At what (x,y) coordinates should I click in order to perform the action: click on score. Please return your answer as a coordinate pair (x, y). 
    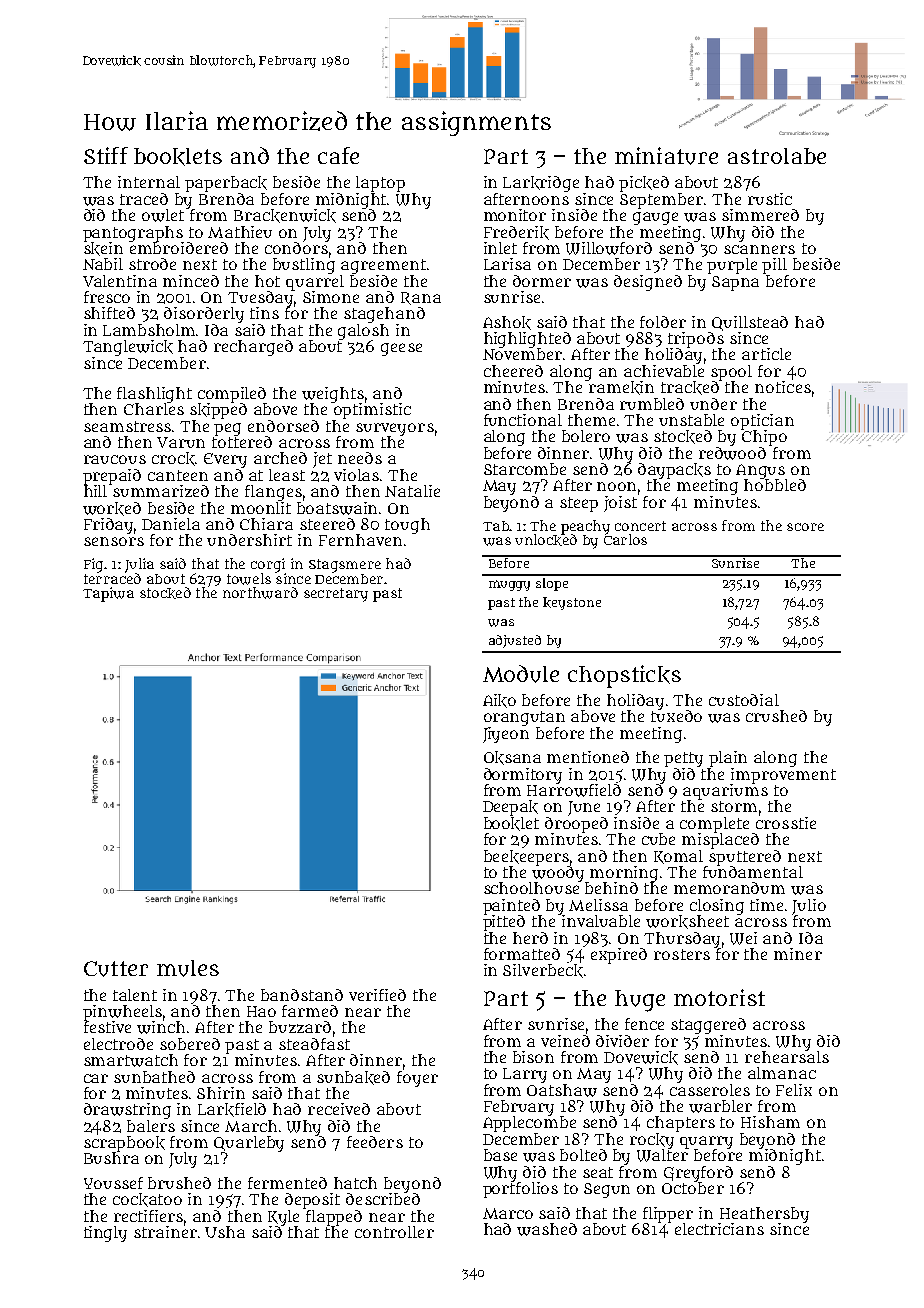
    Looking at the image, I should click on (805, 527).
